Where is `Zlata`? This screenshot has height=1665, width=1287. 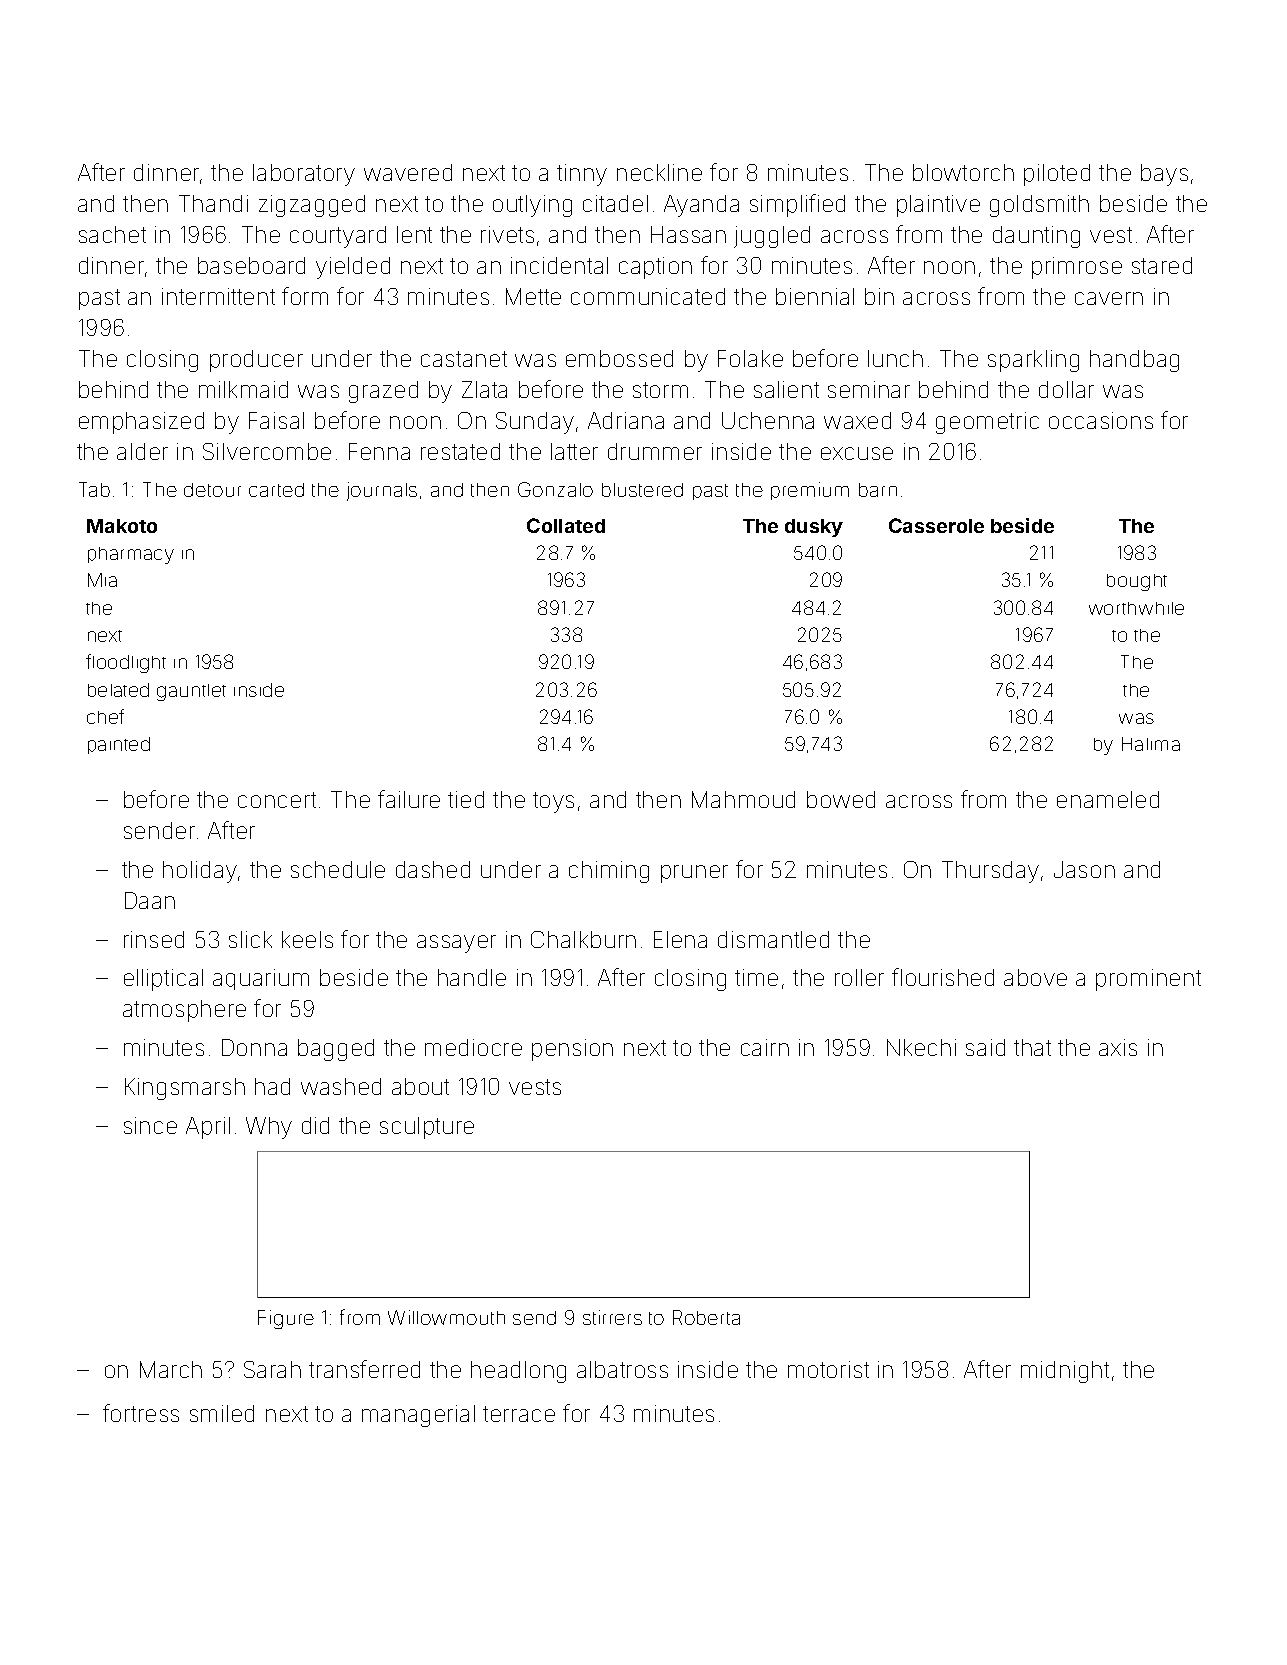
Zlata is located at coordinates (484, 389).
